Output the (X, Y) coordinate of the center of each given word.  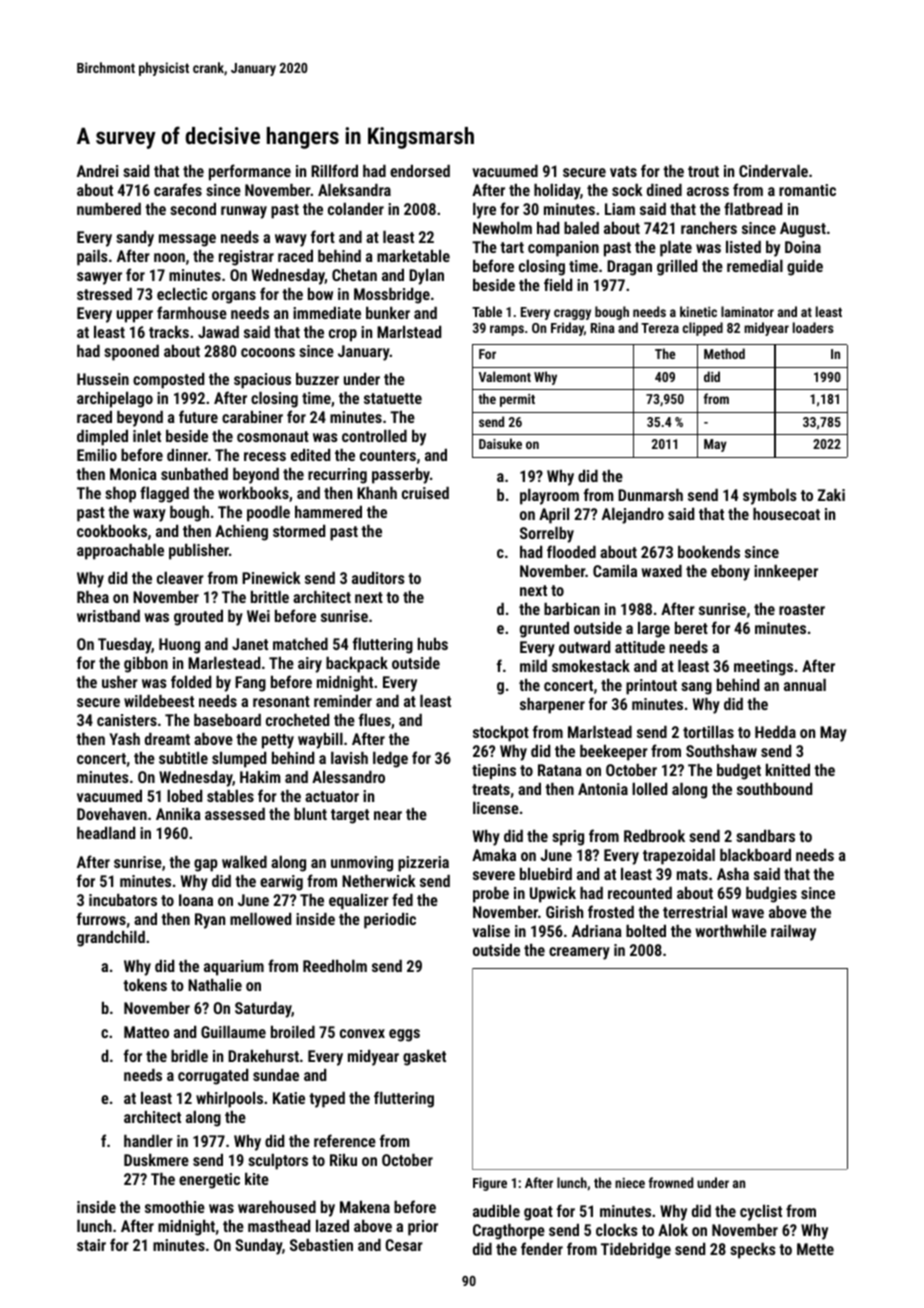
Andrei (97, 171)
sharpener (552, 706)
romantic (807, 190)
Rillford (334, 170)
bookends (709, 551)
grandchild (111, 939)
